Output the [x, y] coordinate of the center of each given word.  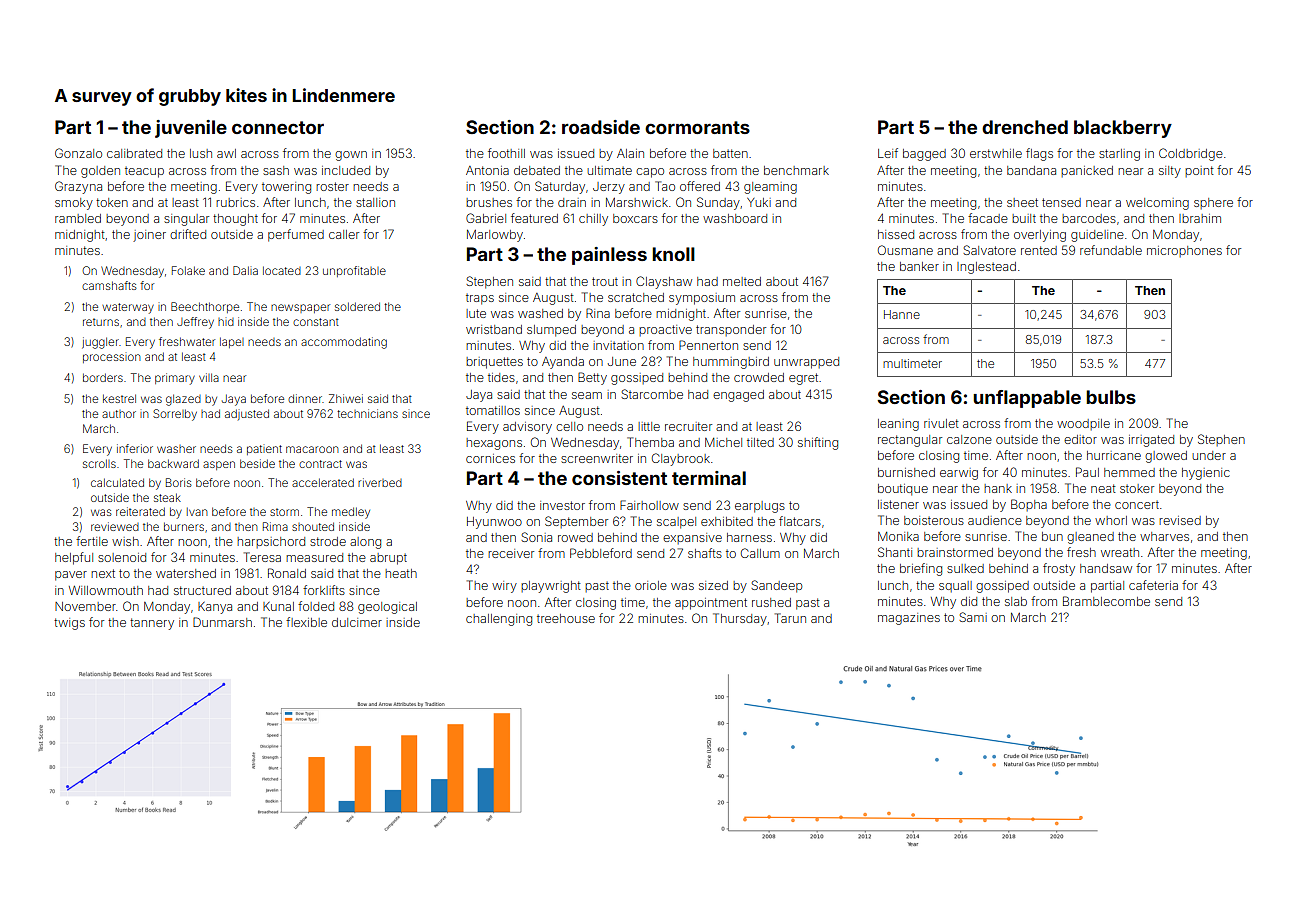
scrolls [99, 463]
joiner [149, 236]
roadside [601, 127]
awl [226, 153]
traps [480, 299]
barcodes [1089, 218]
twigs [69, 624]
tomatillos [493, 410]
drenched [1025, 127]
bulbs [1111, 397]
